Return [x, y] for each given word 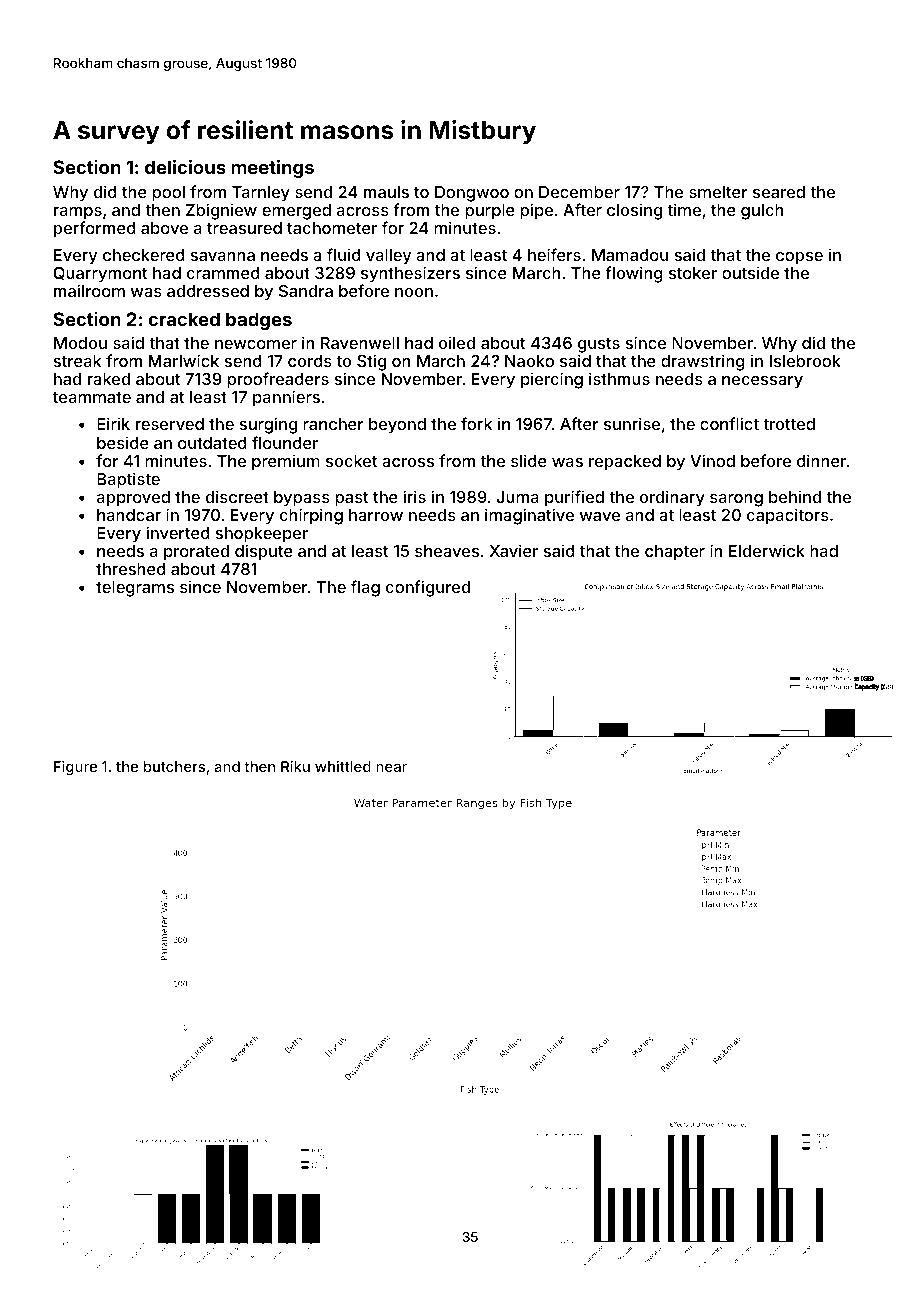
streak [77, 361]
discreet [237, 496]
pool [168, 194]
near [391, 768]
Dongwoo [472, 194]
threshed [131, 569]
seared [779, 192]
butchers [174, 766]
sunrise [632, 423]
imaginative [529, 516]
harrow [376, 515]
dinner [821, 460]
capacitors [788, 516]
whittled [343, 766]
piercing [552, 380]
